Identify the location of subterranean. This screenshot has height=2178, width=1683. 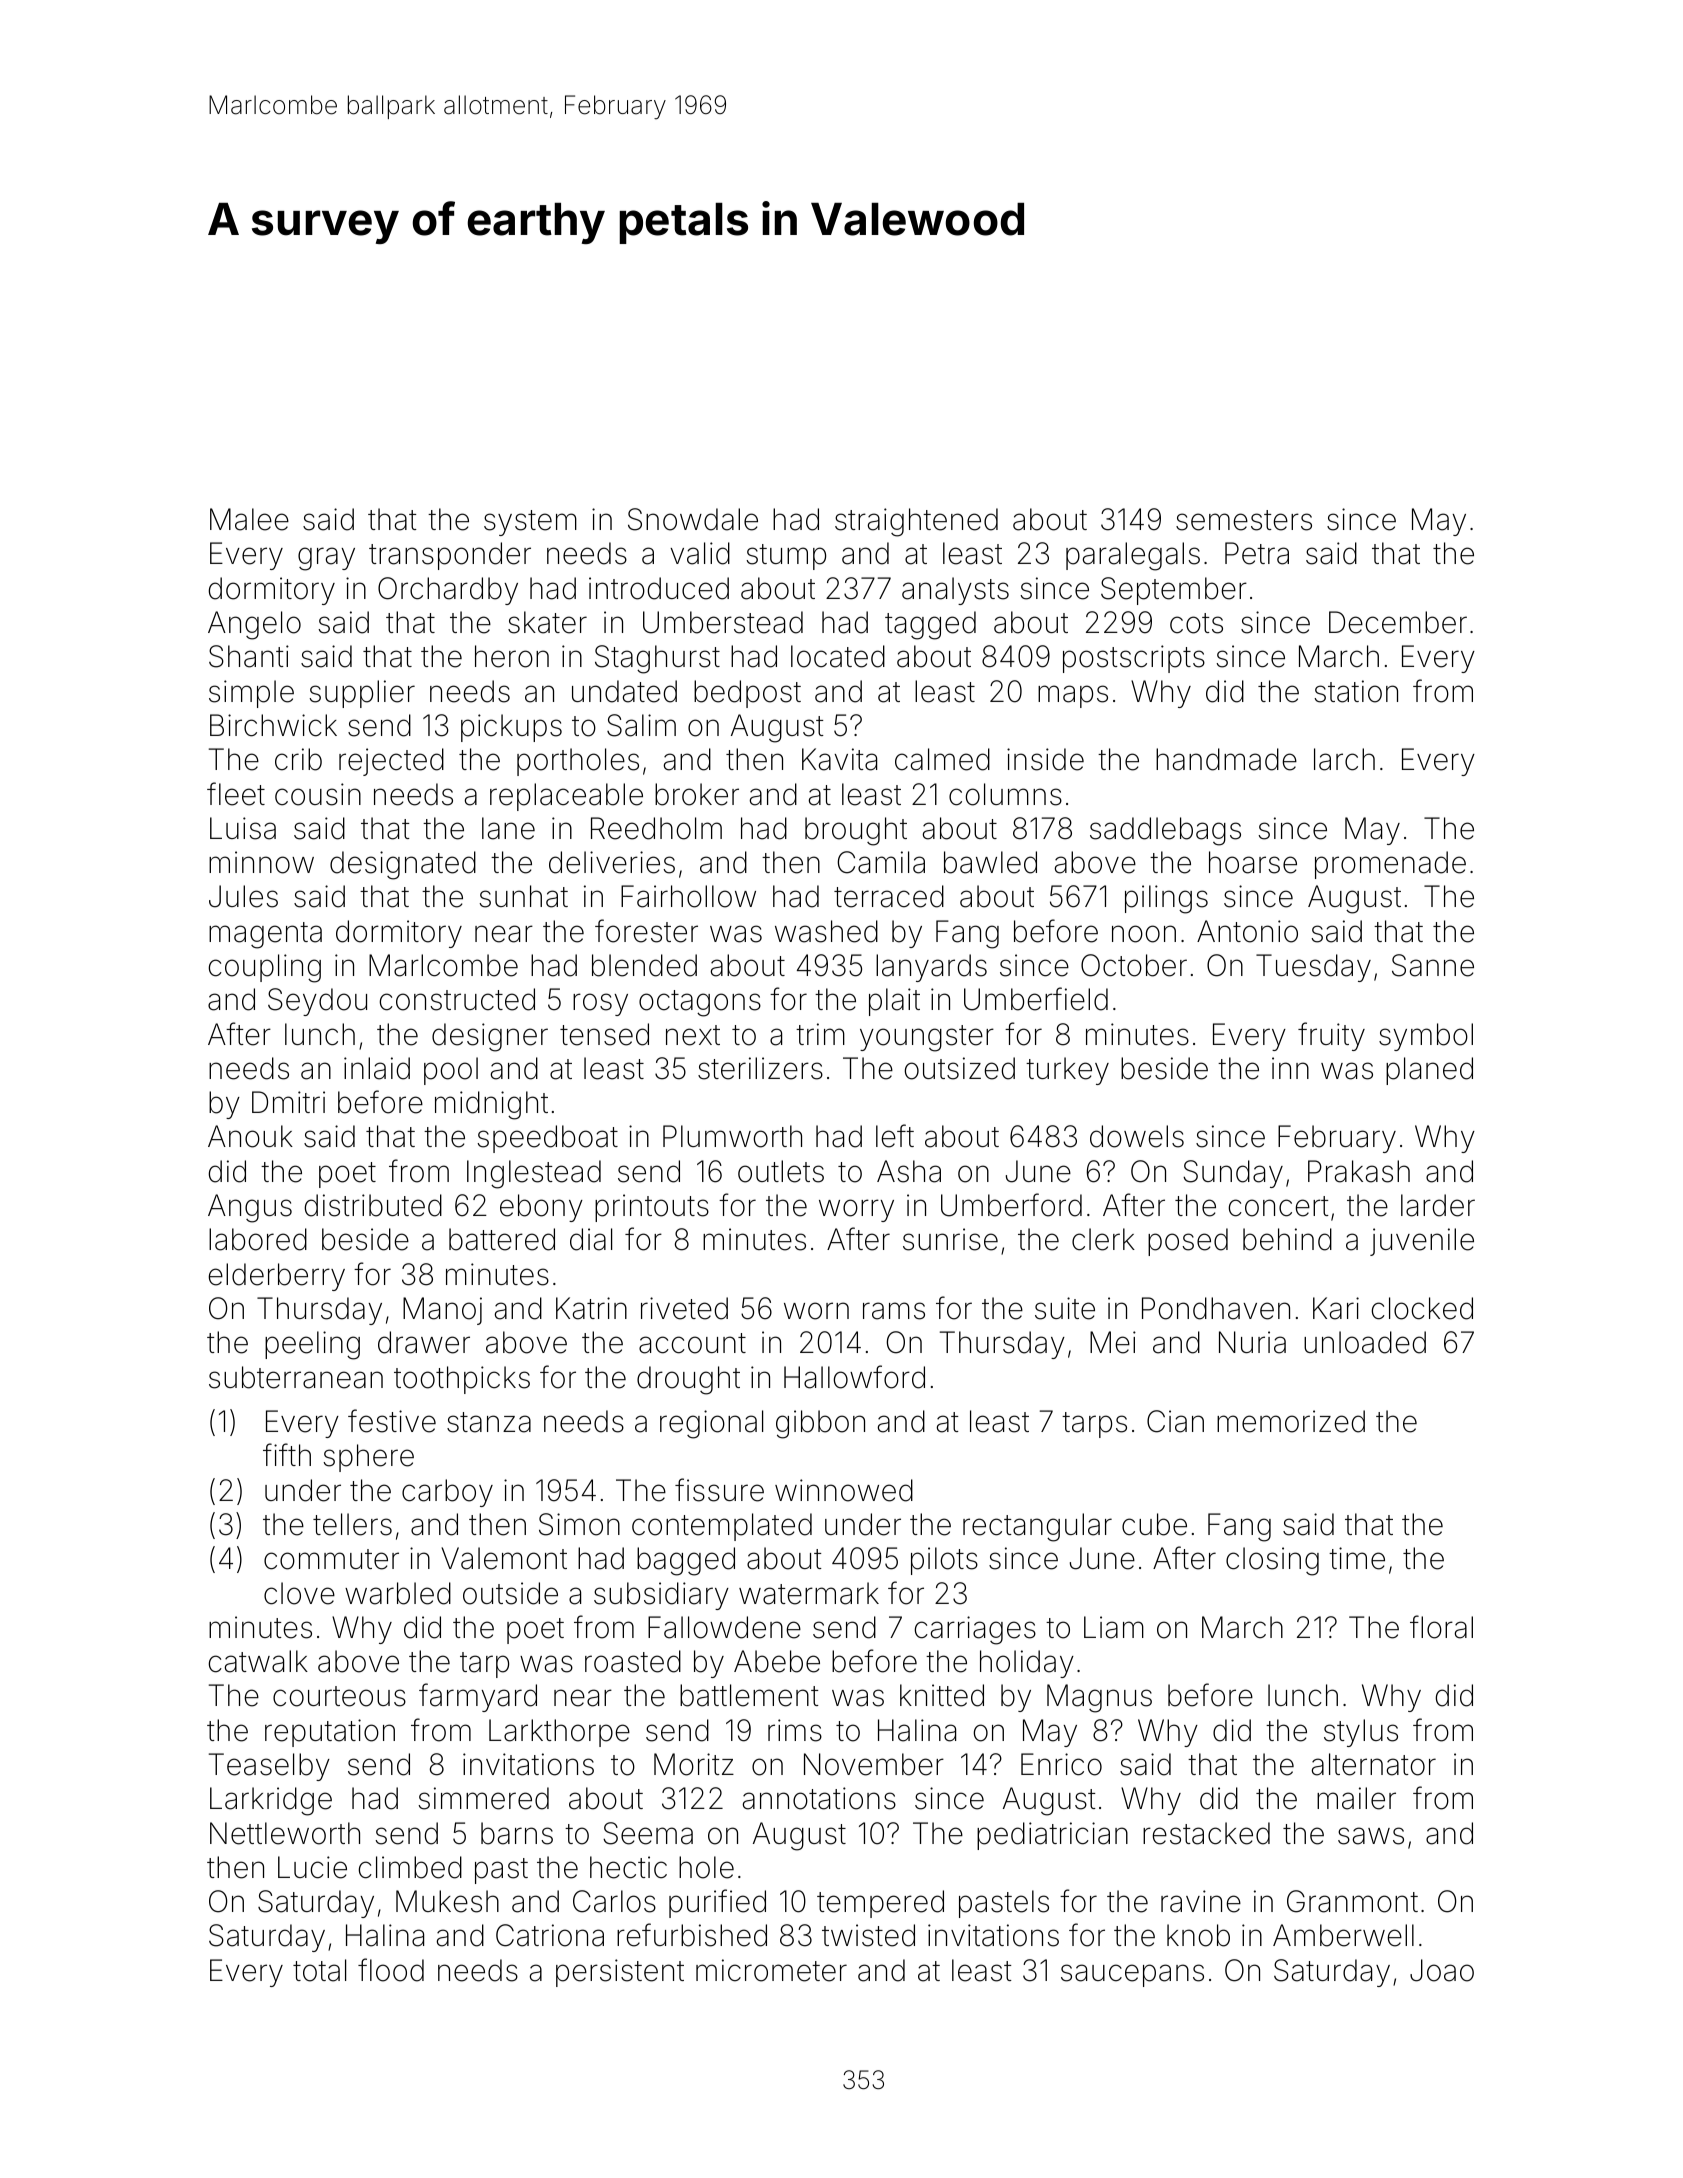
(296, 1377).
